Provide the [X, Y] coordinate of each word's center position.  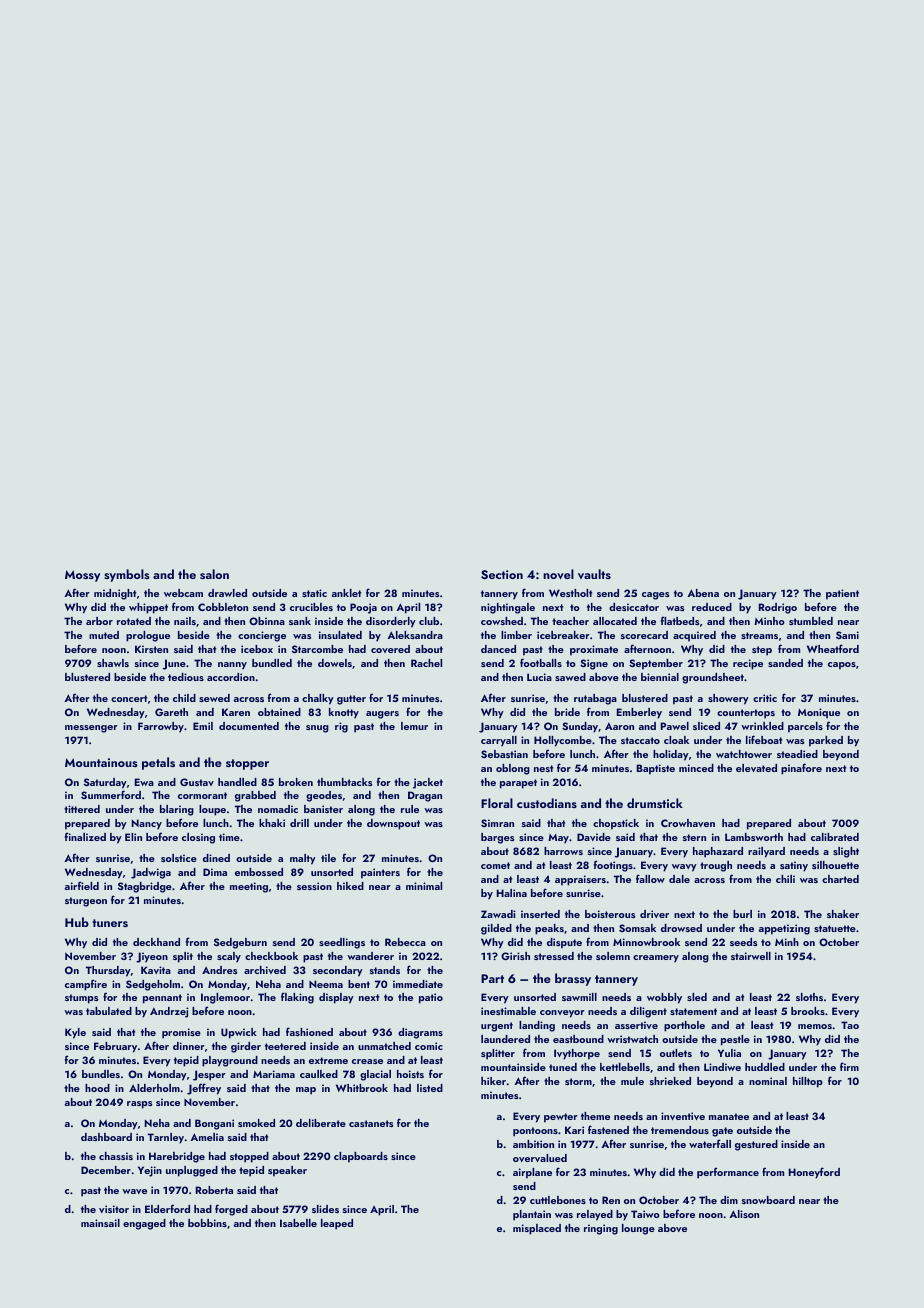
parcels [805, 727]
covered [390, 649]
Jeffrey [204, 1089]
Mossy [82, 576]
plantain [532, 1215]
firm [849, 1066]
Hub [77, 922]
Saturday [105, 783]
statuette [835, 928]
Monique [819, 713]
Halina [512, 893]
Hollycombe [563, 741]
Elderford [167, 1208]
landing [537, 1026]
